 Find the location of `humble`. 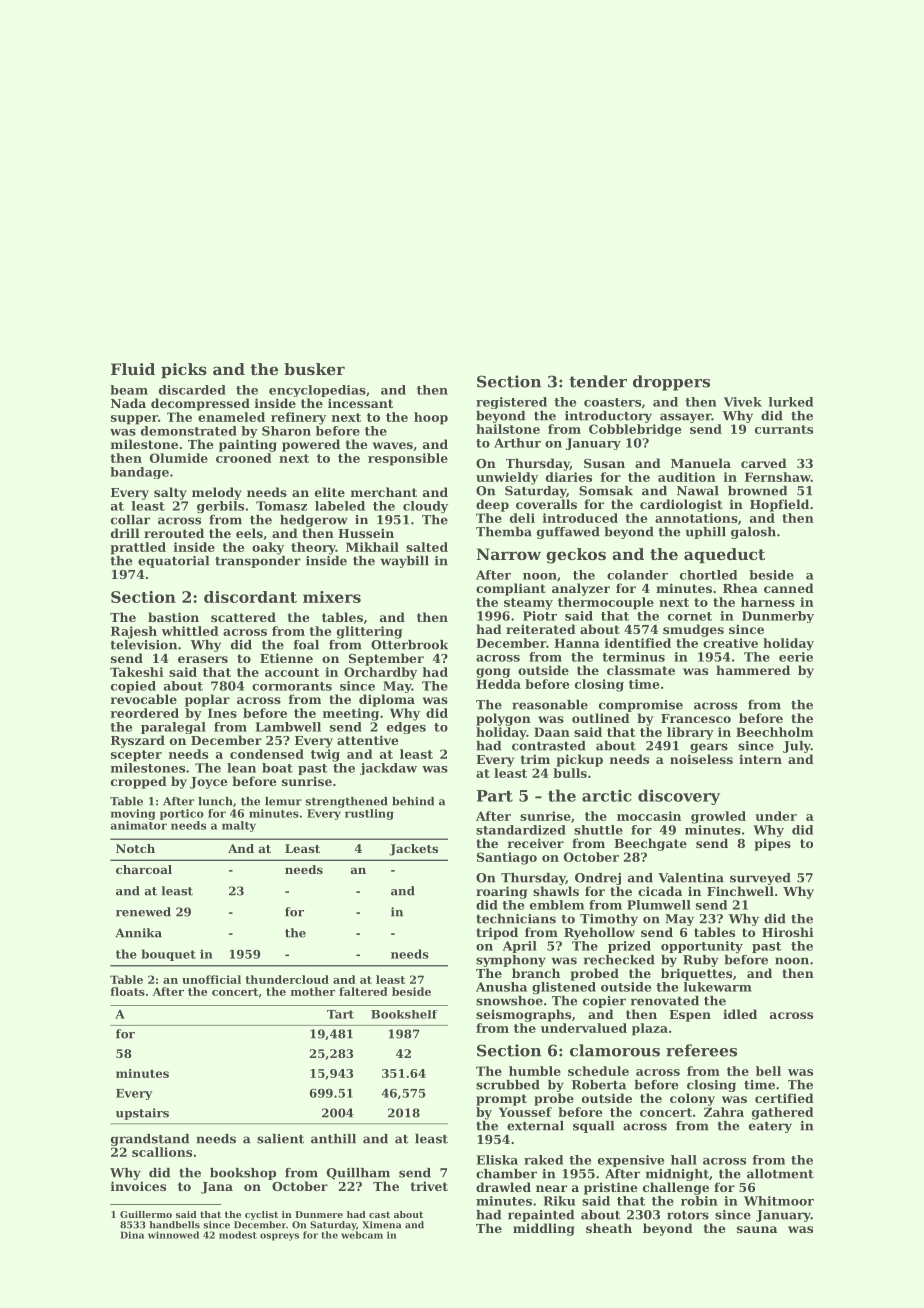

humble is located at coordinates (535, 1071).
